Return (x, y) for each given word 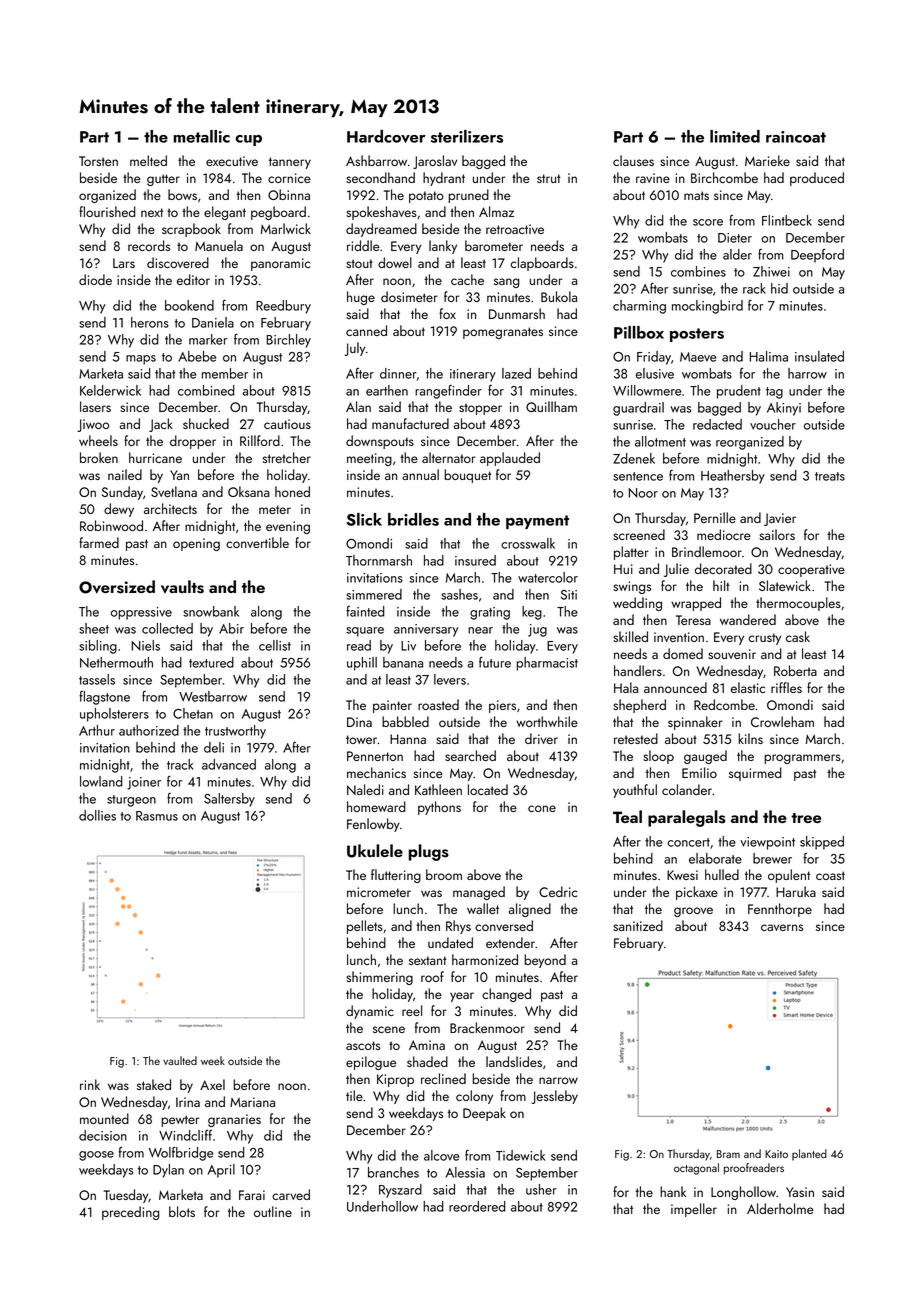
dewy (119, 510)
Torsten (98, 161)
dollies (97, 815)
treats (830, 476)
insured (475, 560)
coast (830, 875)
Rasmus (157, 816)
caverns (782, 927)
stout (359, 263)
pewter (180, 1121)
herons (150, 322)
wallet (483, 908)
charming (639, 307)
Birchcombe (724, 177)
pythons (439, 808)
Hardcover (386, 136)
